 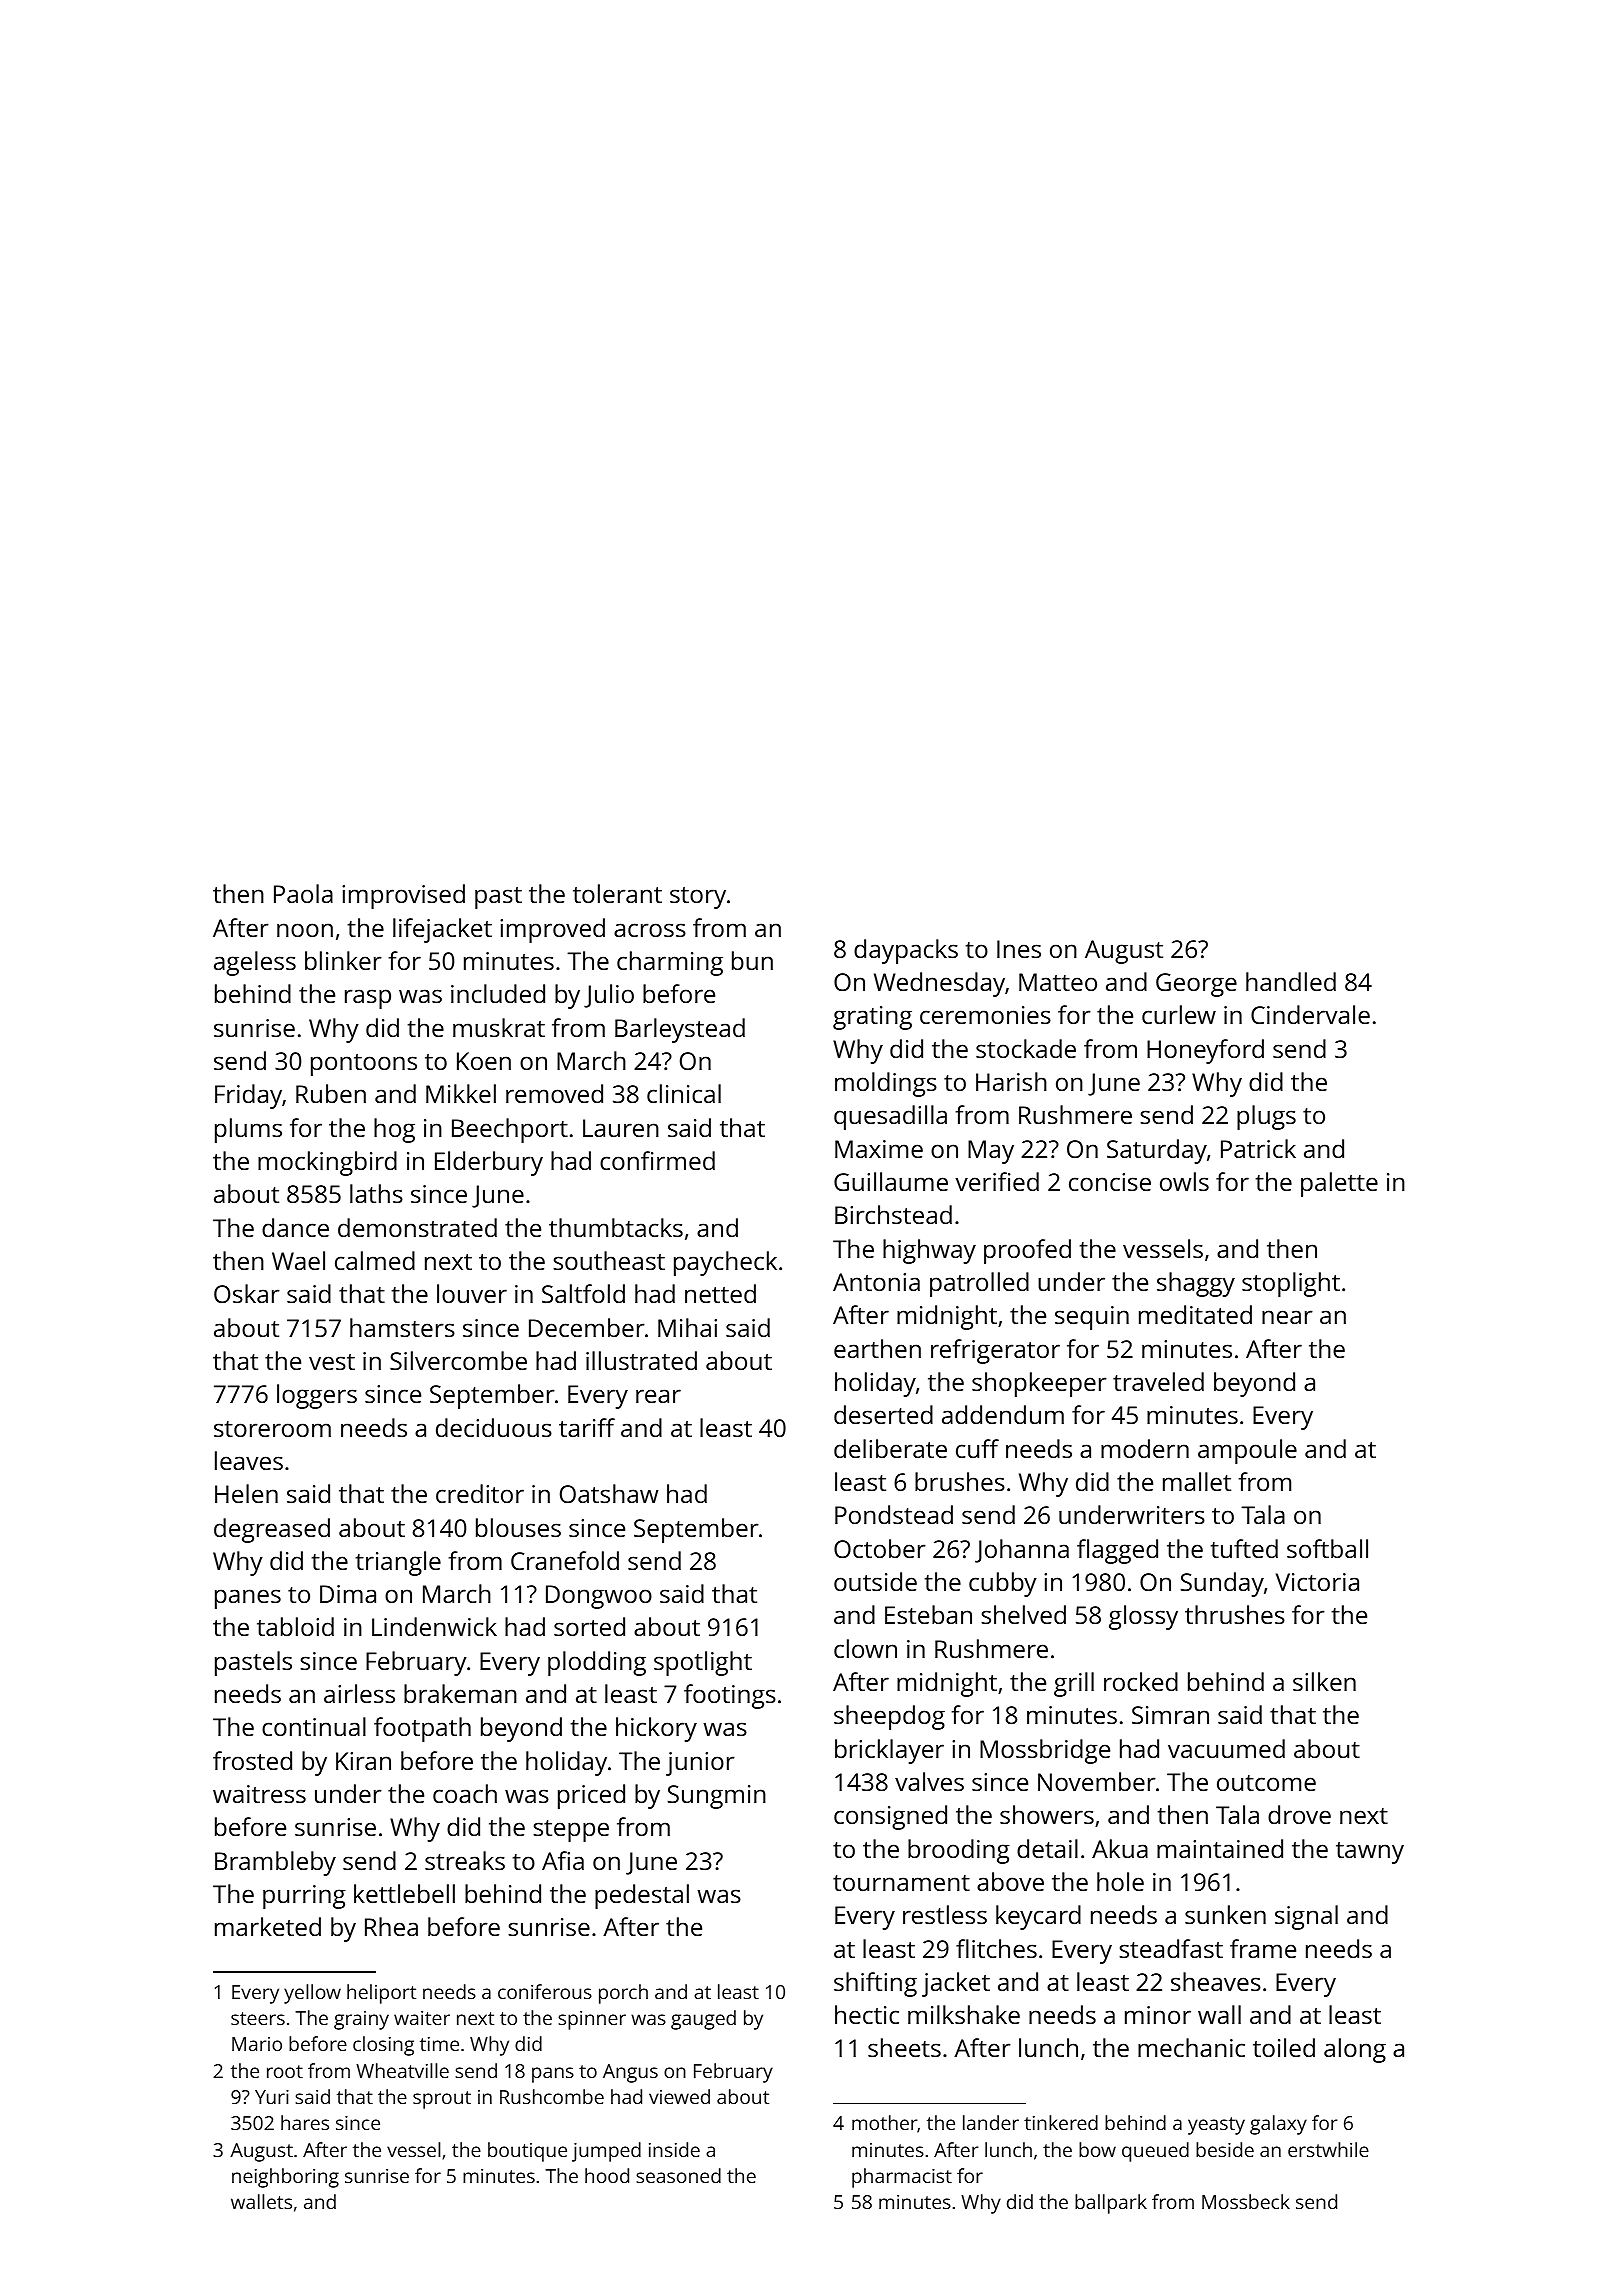 What do you see at coordinates (1327, 1548) in the document?
I see `softball` at bounding box center [1327, 1548].
